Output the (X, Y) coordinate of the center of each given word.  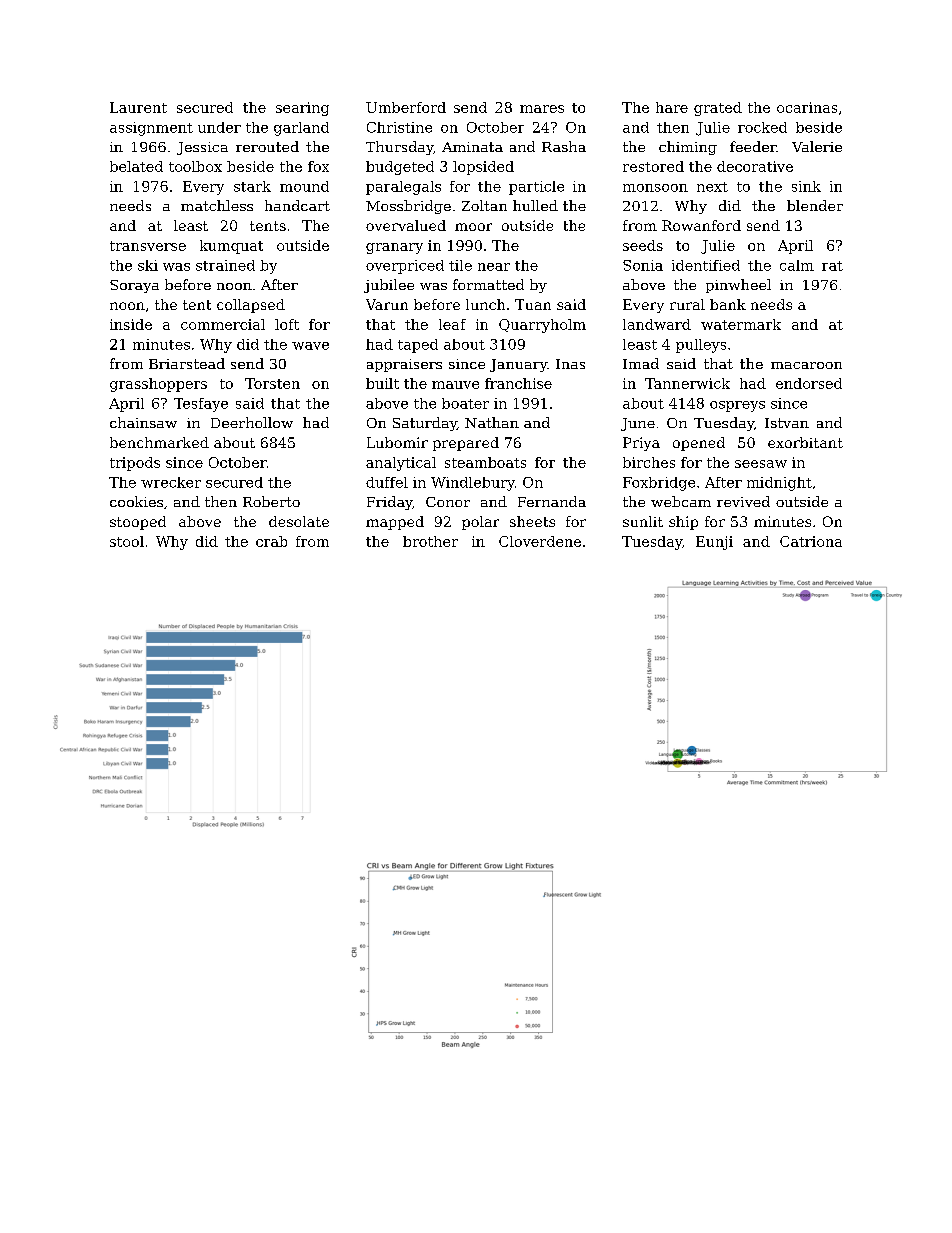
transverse (148, 246)
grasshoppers (158, 385)
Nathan (492, 422)
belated (136, 166)
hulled (535, 205)
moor (473, 227)
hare (672, 107)
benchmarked (159, 442)
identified (706, 265)
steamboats (485, 462)
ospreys (737, 406)
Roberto (271, 501)
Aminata (472, 147)
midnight (779, 484)
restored (653, 166)
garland (301, 129)
